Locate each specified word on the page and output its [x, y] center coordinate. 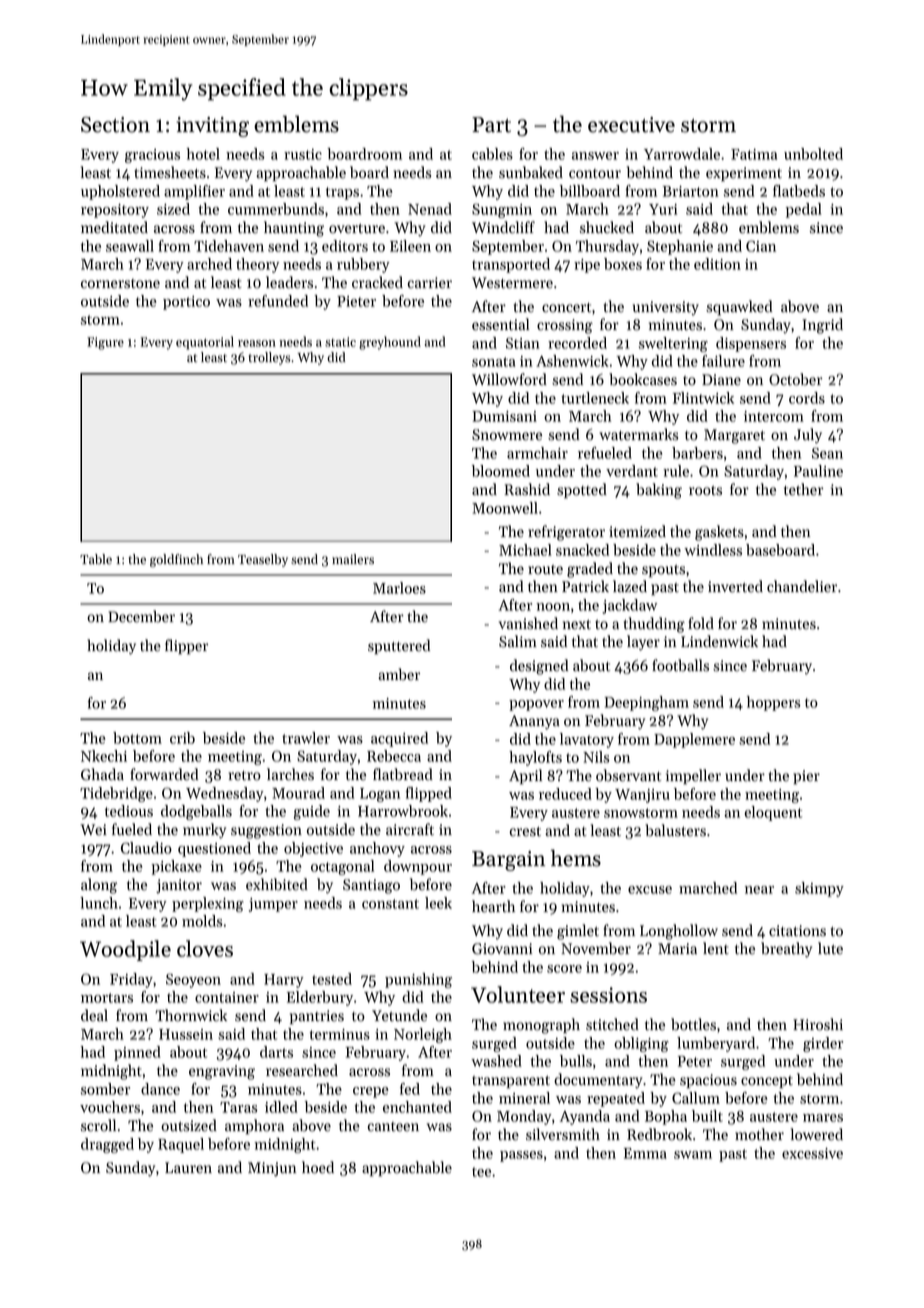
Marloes [399, 588]
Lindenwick [719, 641]
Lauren [188, 1168]
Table [96, 559]
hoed [318, 1167]
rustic [303, 154]
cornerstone [120, 284]
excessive [812, 1153]
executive [631, 125]
